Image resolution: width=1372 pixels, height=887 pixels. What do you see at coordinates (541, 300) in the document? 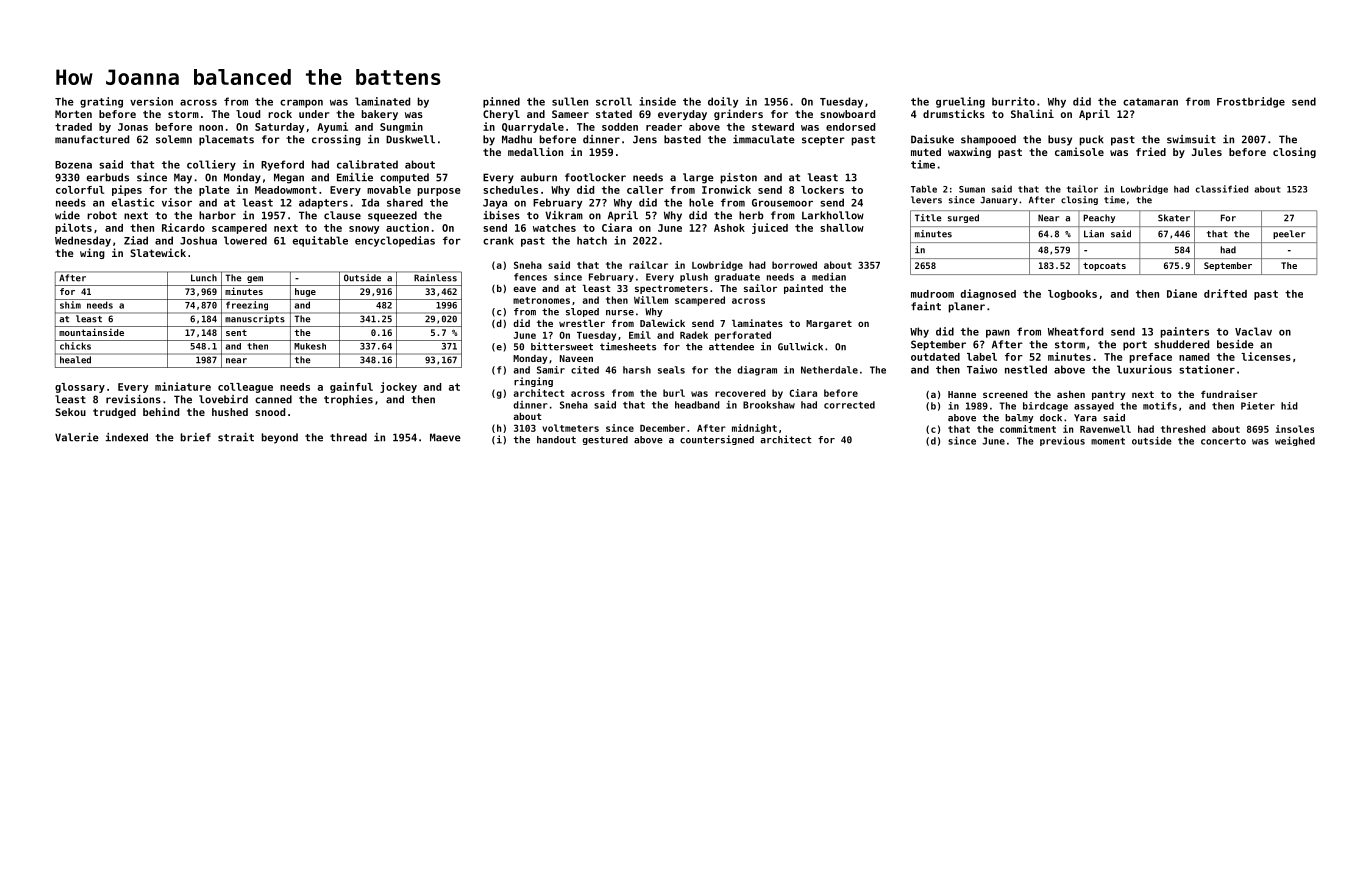
I see `metronomes` at bounding box center [541, 300].
